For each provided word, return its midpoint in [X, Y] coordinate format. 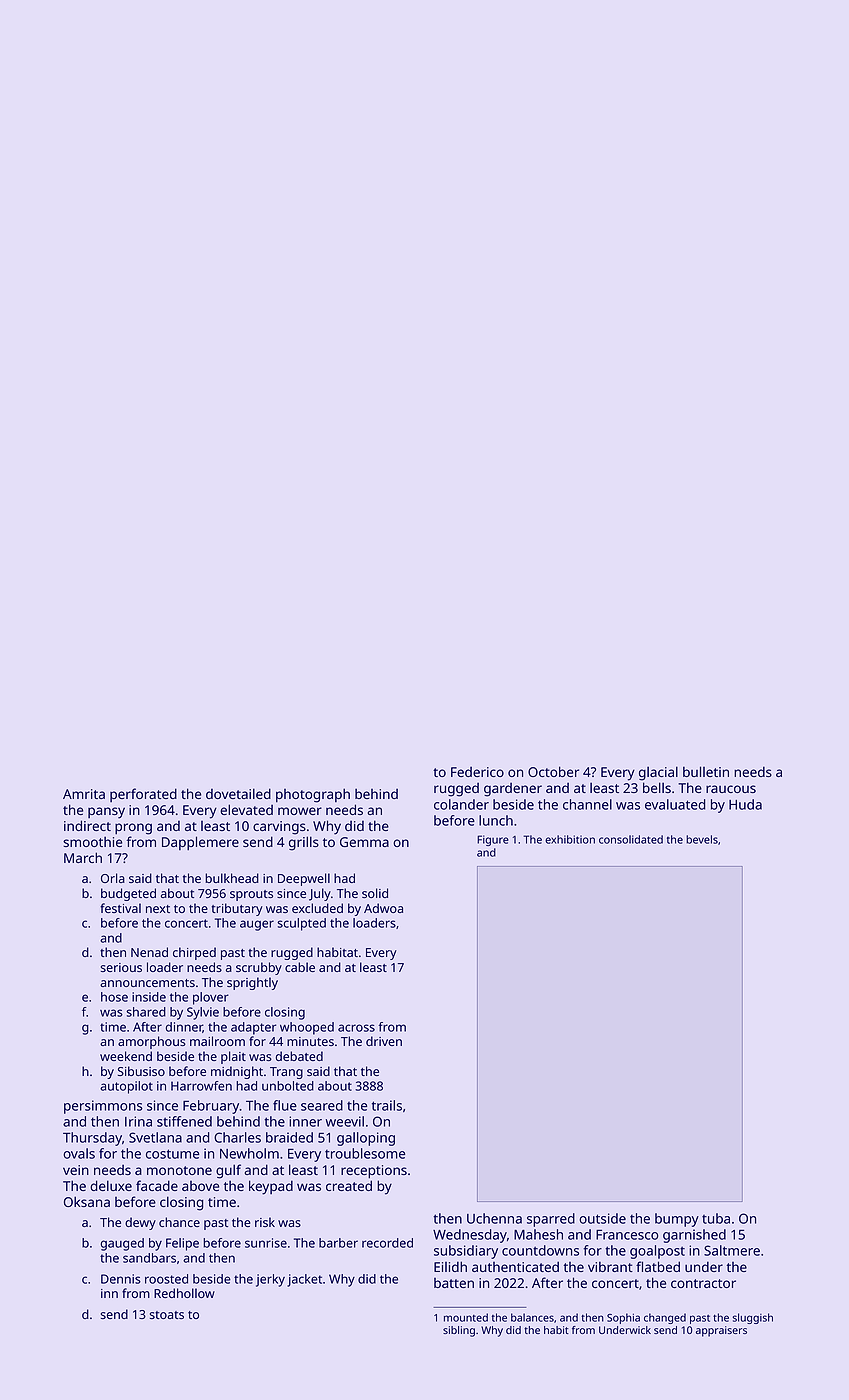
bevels [702, 839]
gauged [122, 1244]
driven [384, 1041]
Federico [477, 772]
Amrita [84, 794]
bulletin [706, 771]
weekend [126, 1056]
